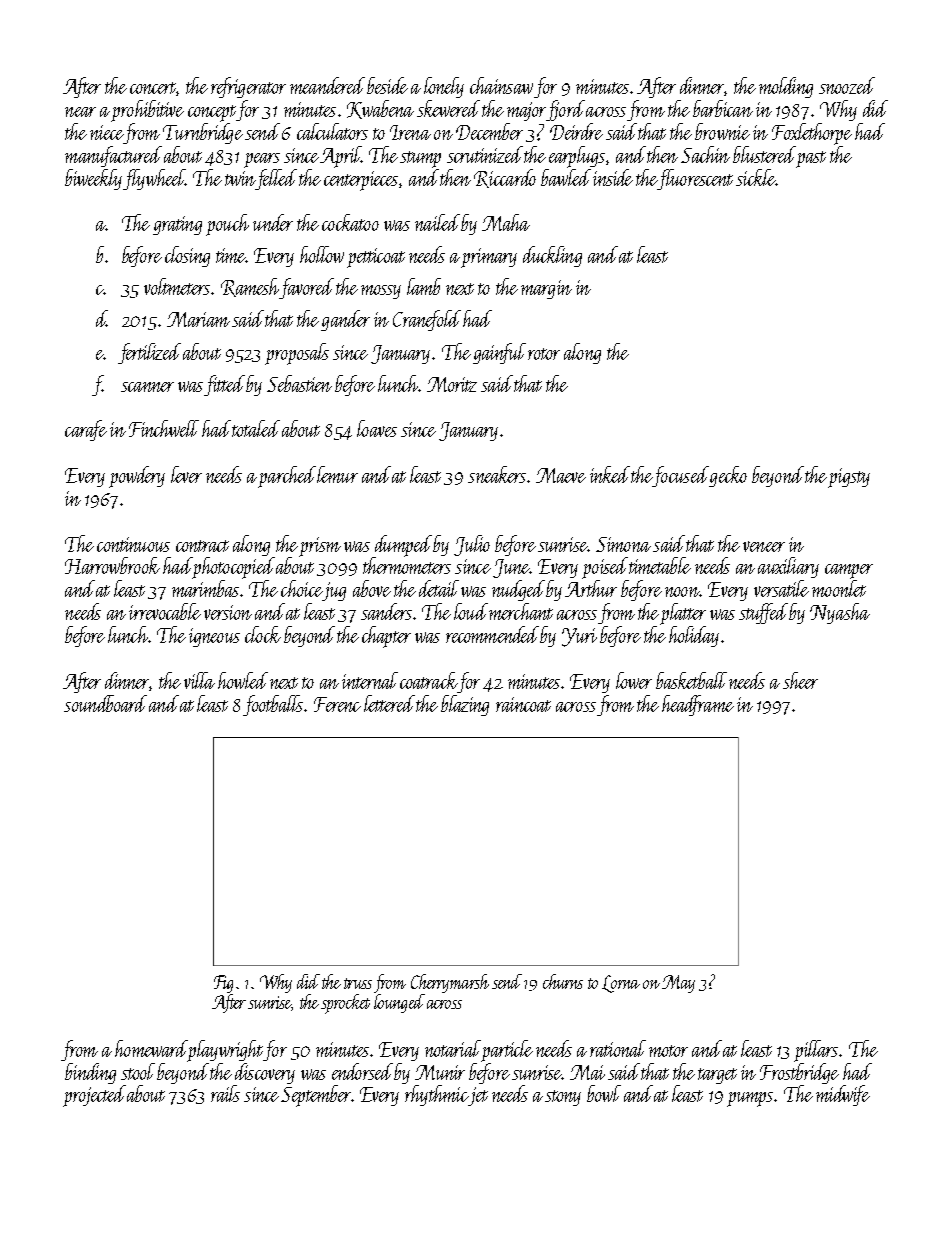 The width and height of the document is (952, 1233). Describe the element at coordinates (112, 565) in the document. I see `Harrowbrook` at that location.
